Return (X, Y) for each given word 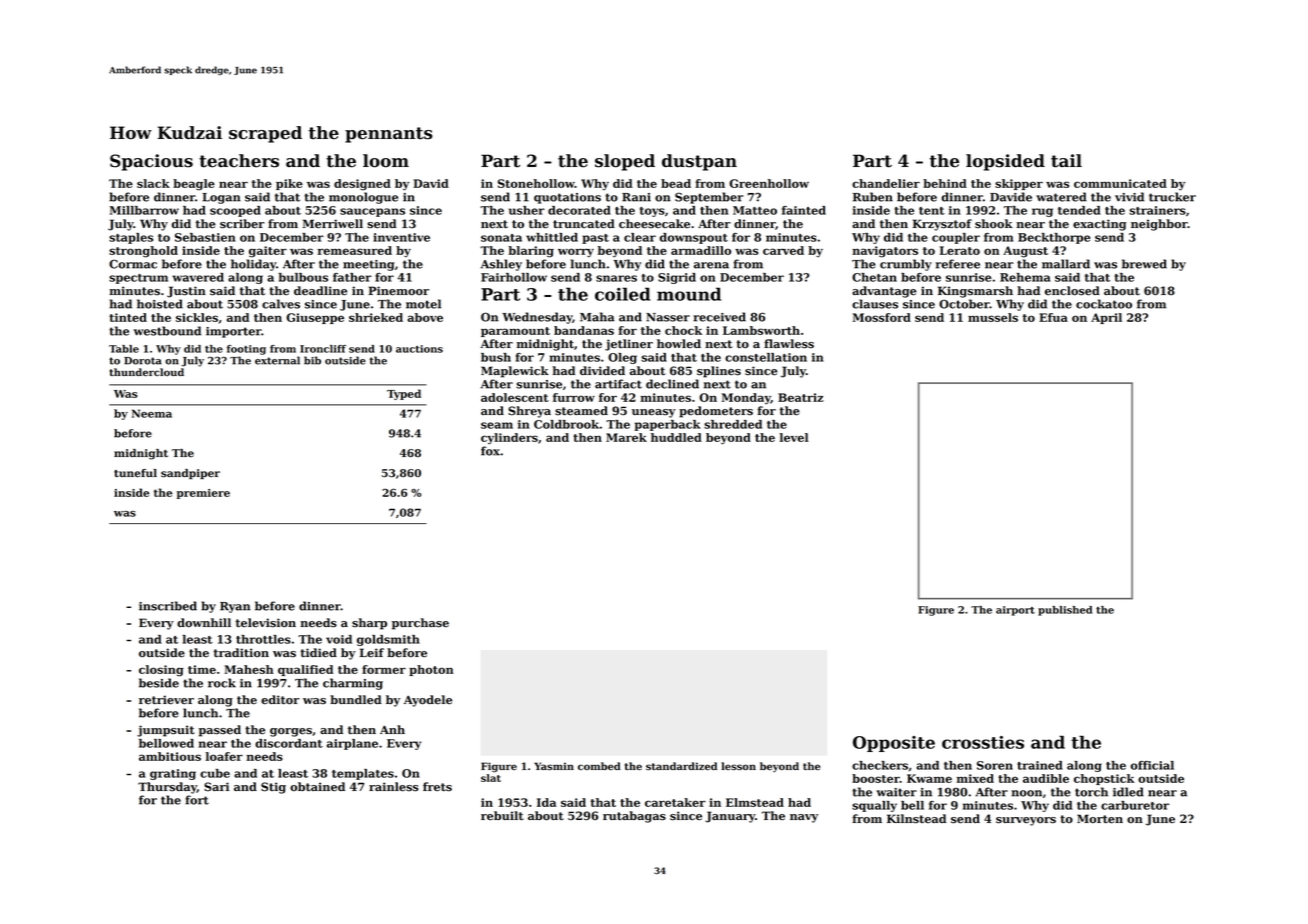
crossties (983, 742)
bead (676, 183)
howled (679, 344)
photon (431, 670)
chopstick (1104, 779)
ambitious (170, 756)
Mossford (882, 317)
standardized (681, 766)
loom (386, 161)
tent (932, 211)
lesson (738, 766)
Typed (404, 394)
